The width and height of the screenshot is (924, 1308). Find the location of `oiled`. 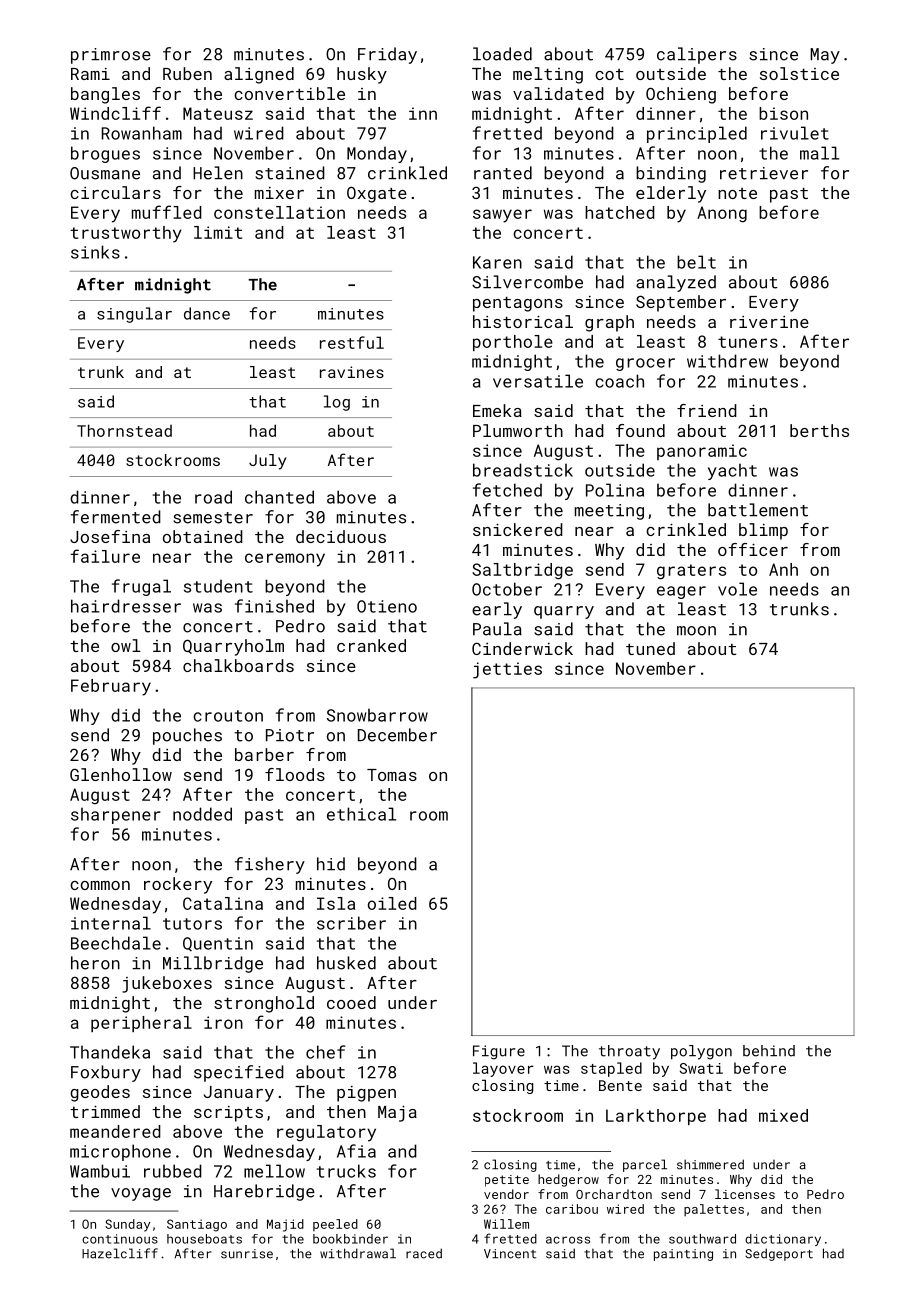

oiled is located at coordinates (392, 903).
